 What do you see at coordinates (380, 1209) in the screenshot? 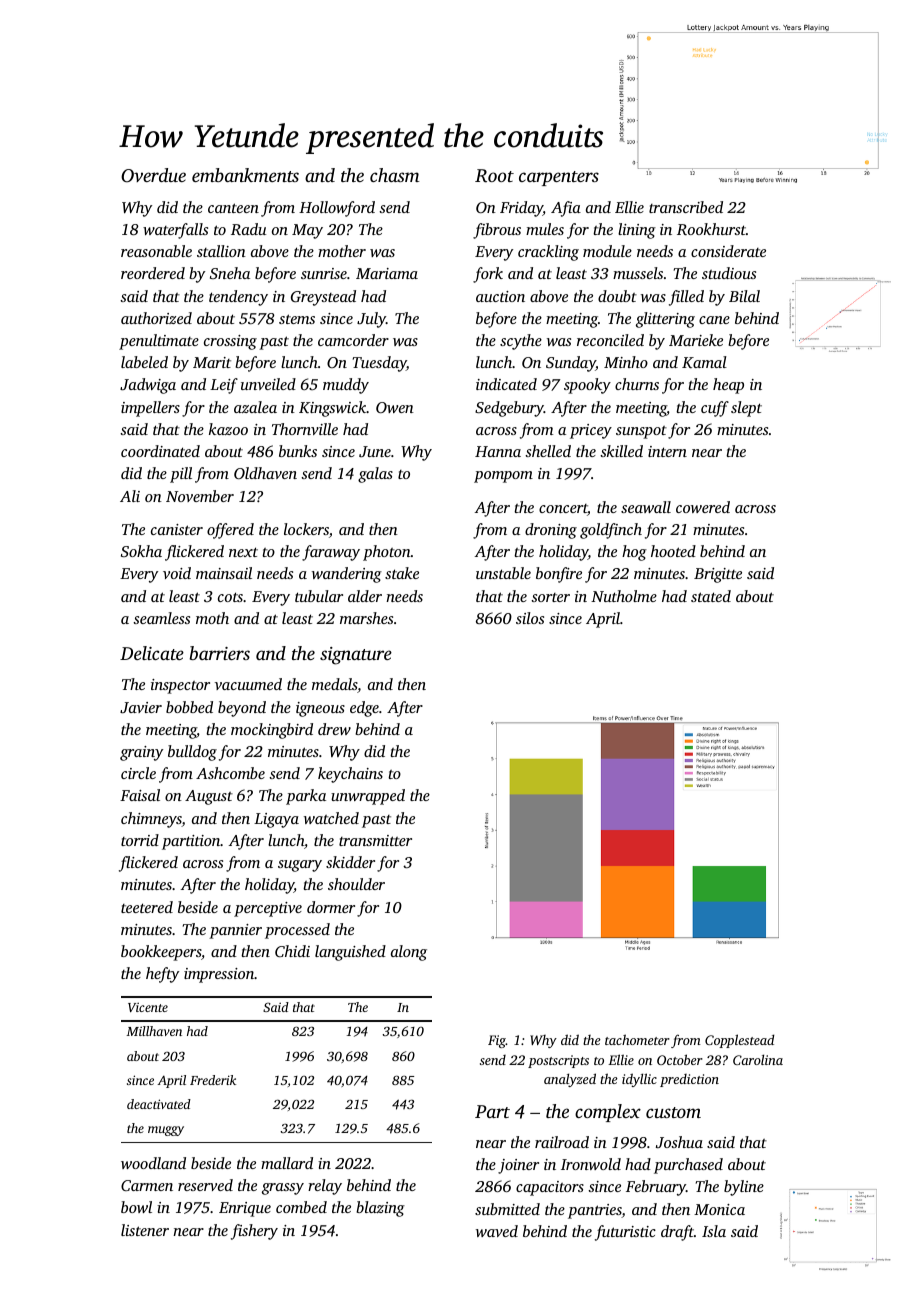
I see `blazing` at bounding box center [380, 1209].
